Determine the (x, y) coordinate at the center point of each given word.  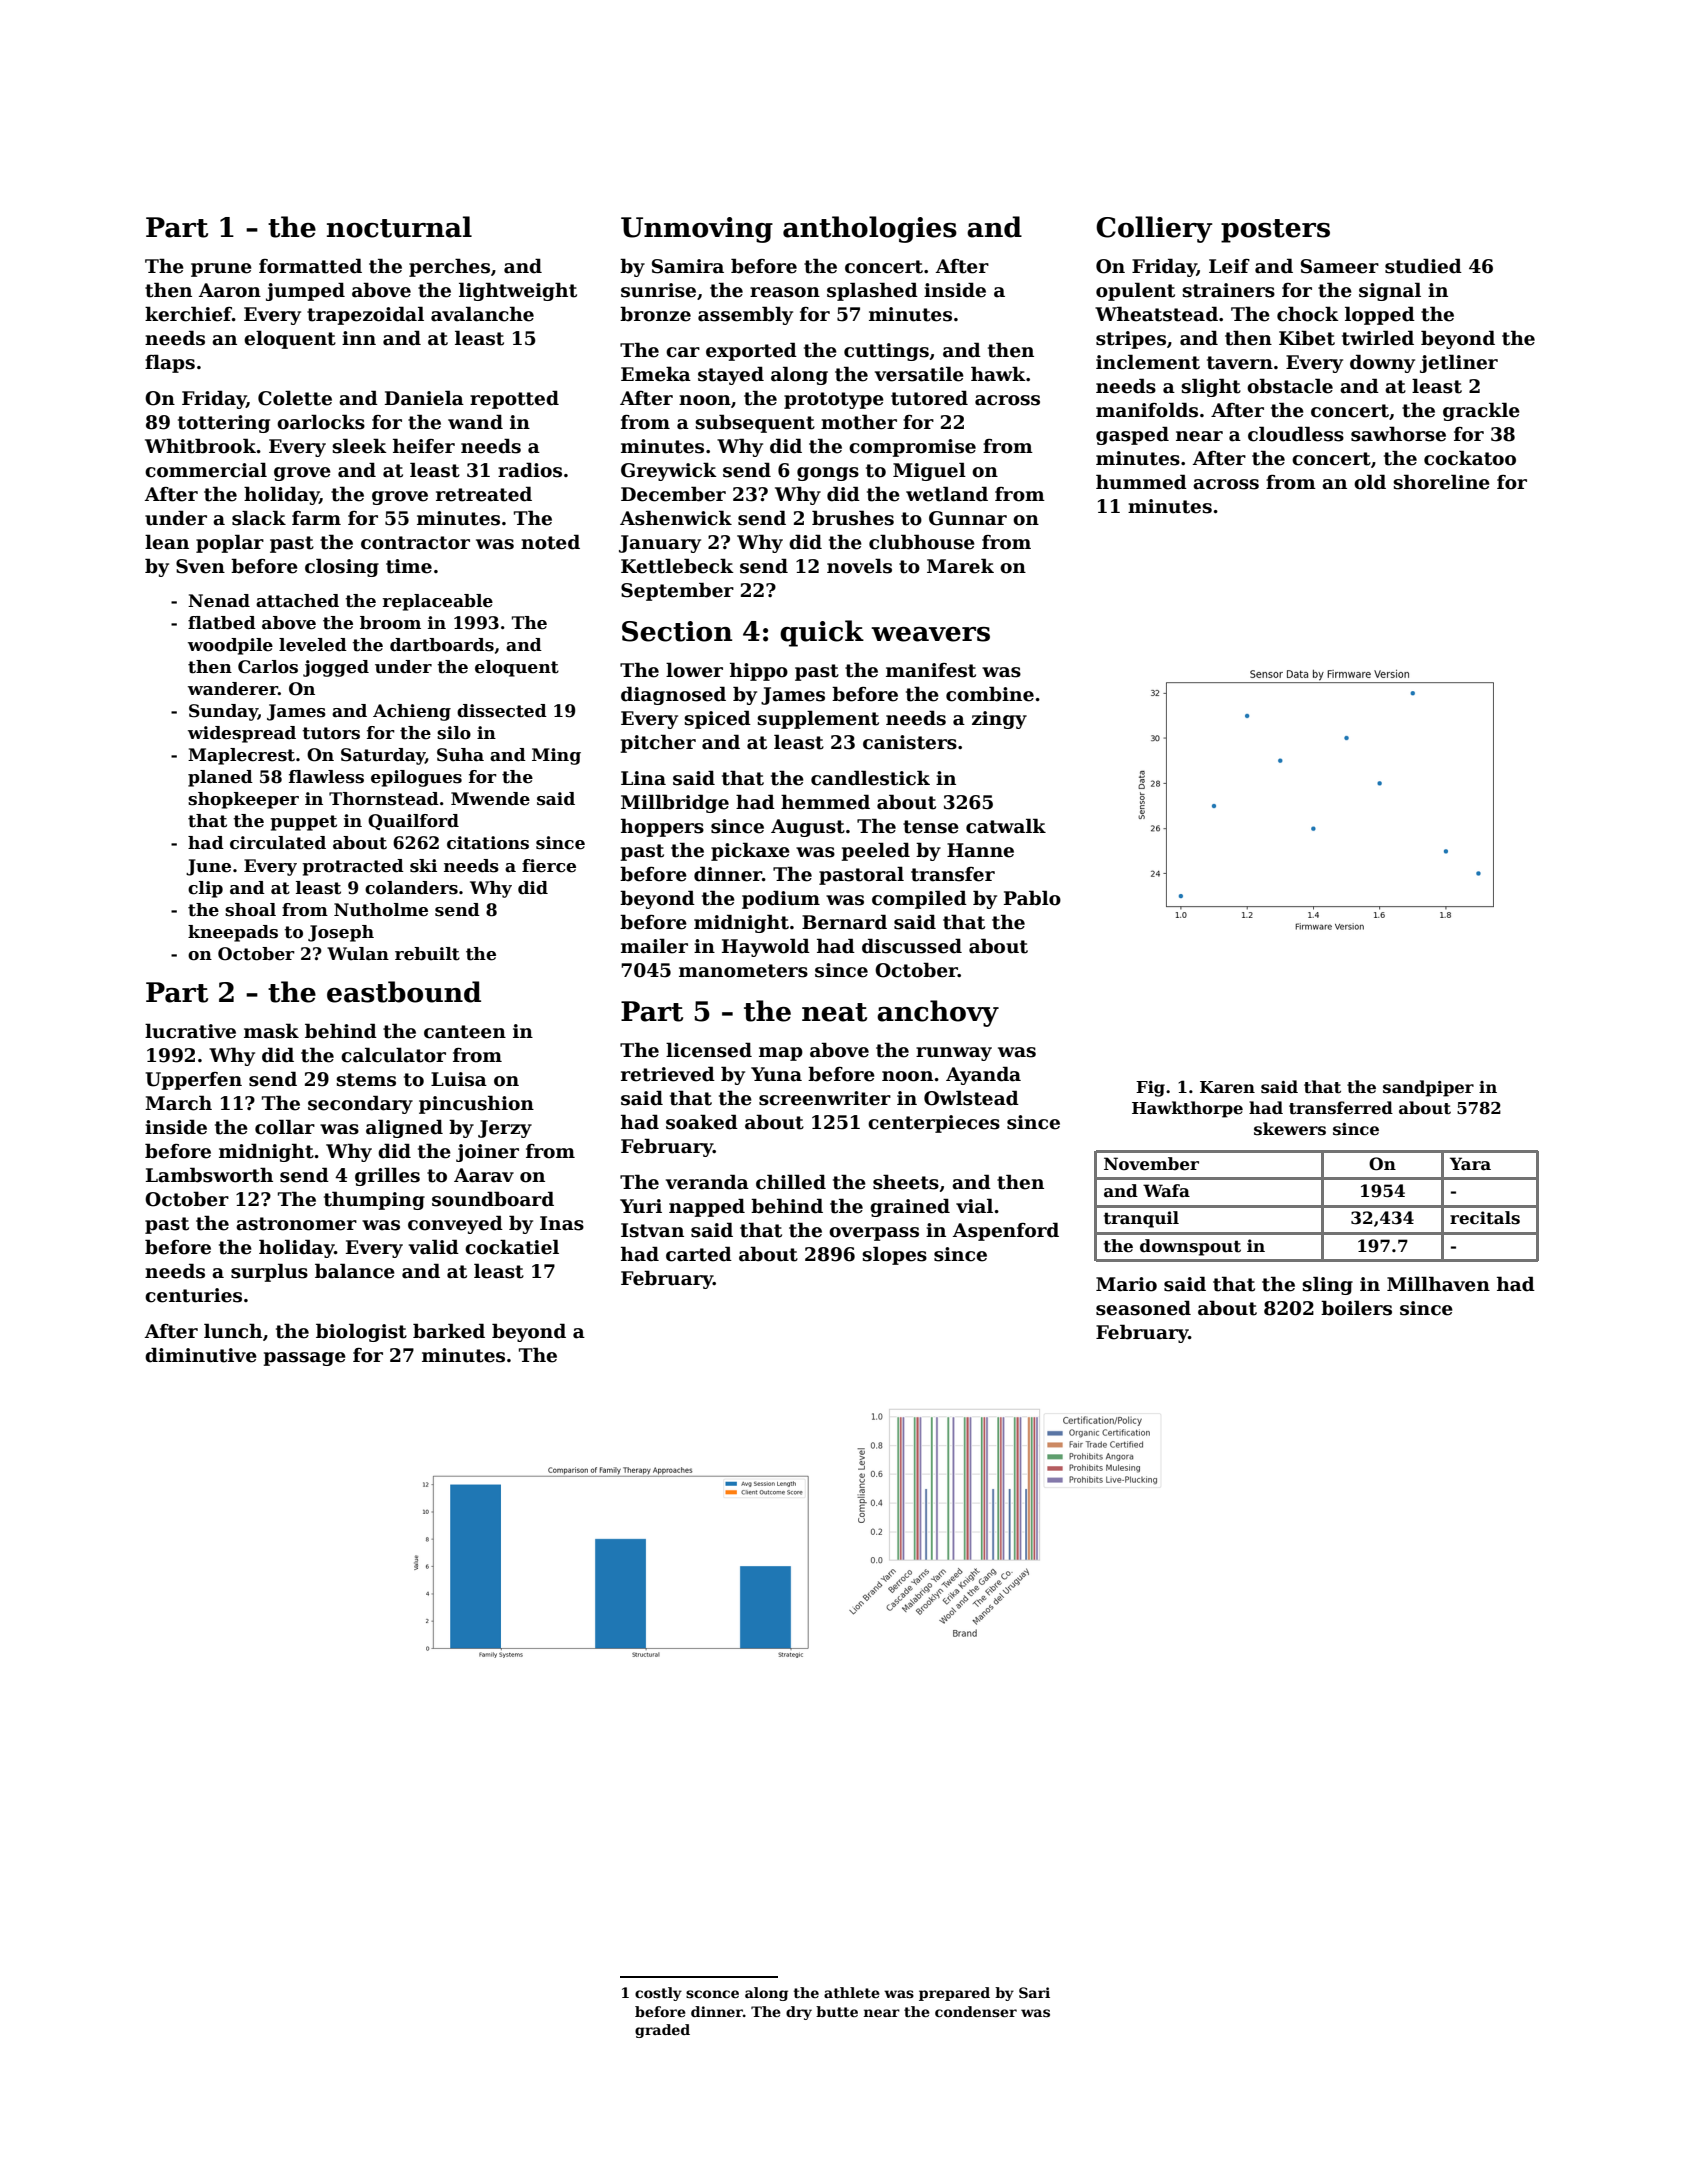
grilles (387, 1176)
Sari (1034, 1992)
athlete (852, 1992)
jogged (336, 668)
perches (449, 267)
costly (658, 1994)
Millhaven (1438, 1284)
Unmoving (697, 230)
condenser (976, 2011)
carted (699, 1254)
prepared (954, 1994)
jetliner (1459, 363)
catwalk (1006, 826)
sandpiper (1428, 1088)
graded (662, 2031)
